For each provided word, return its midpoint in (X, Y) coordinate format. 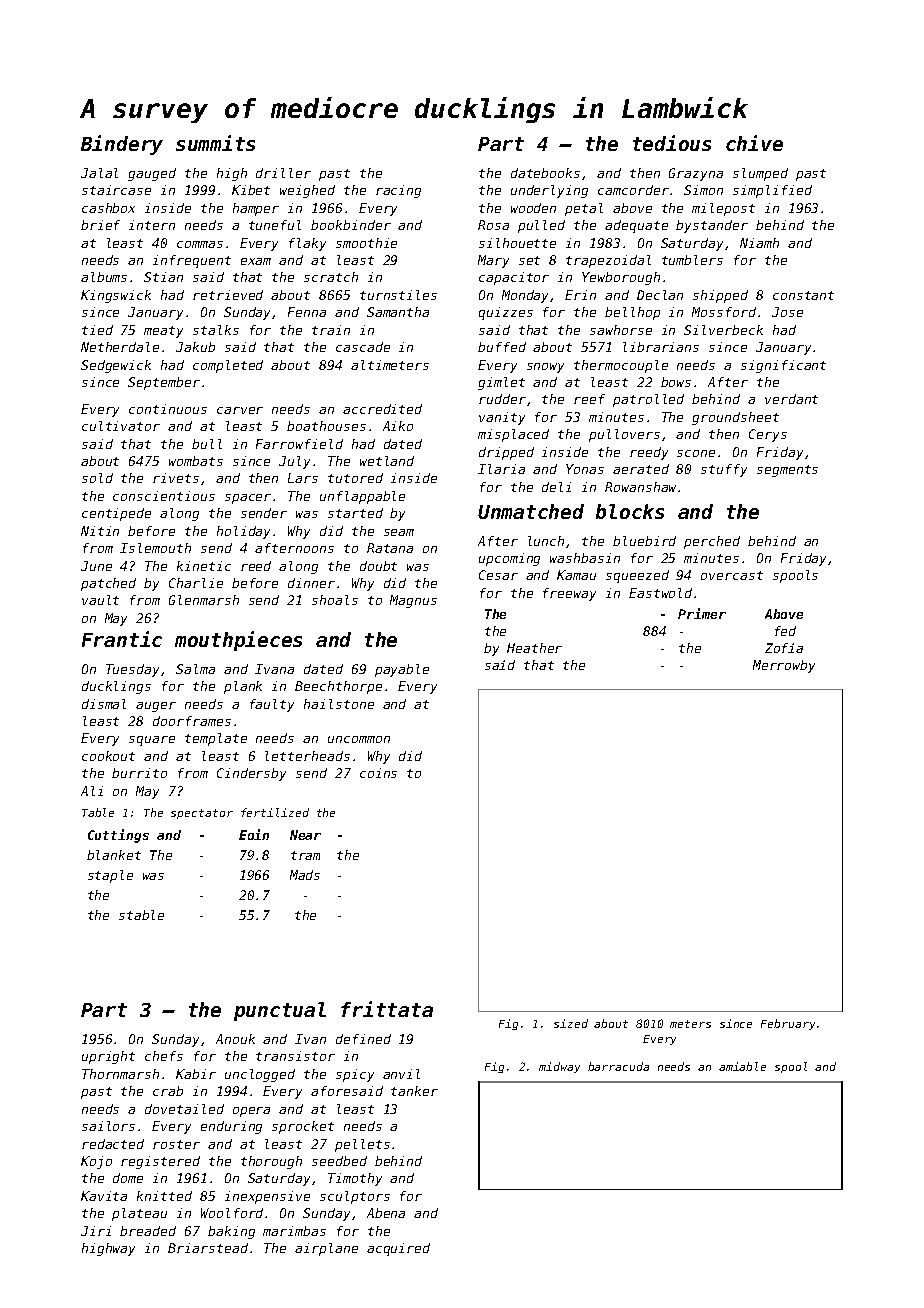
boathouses (326, 426)
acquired (398, 1249)
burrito (139, 773)
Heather (534, 648)
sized (571, 1023)
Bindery (122, 145)
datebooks (545, 173)
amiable (742, 1066)
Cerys (768, 435)
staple (110, 876)
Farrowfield (299, 444)
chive (754, 143)
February (788, 1024)
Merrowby (784, 666)
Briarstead (208, 1248)
